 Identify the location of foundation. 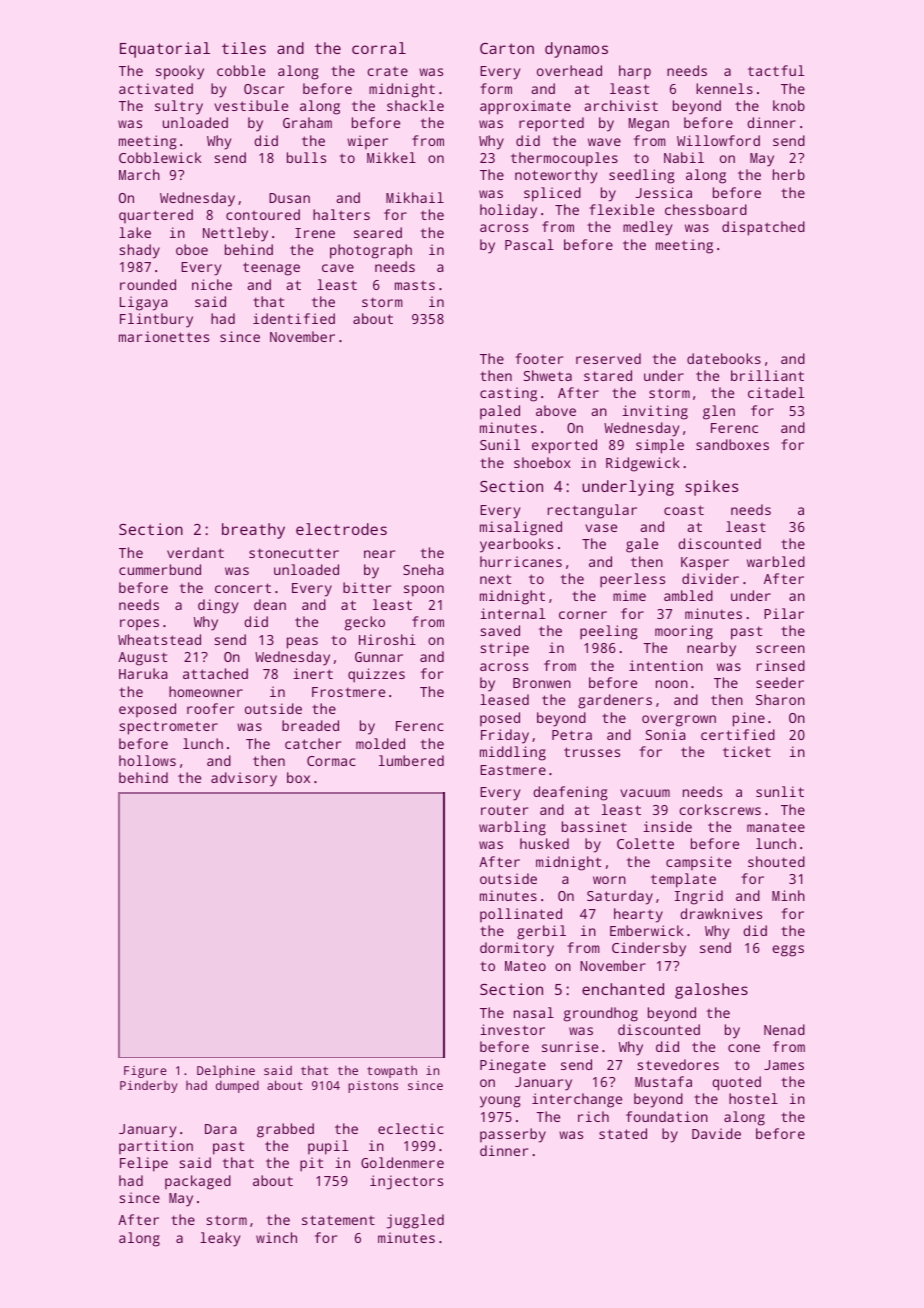
(667, 1116).
